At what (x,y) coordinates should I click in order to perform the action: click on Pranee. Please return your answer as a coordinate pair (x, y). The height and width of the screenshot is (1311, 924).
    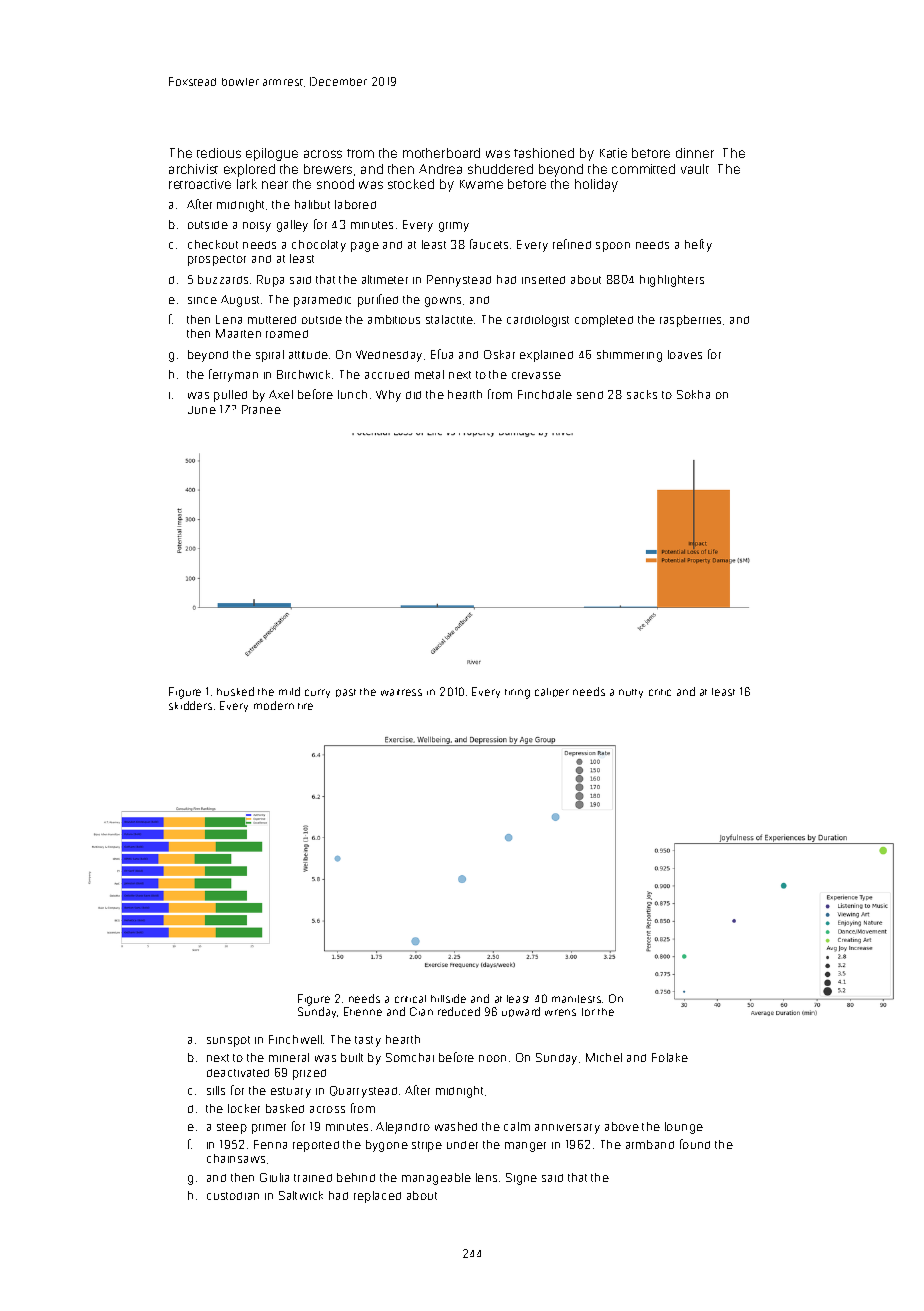
    Looking at the image, I should click on (261, 409).
